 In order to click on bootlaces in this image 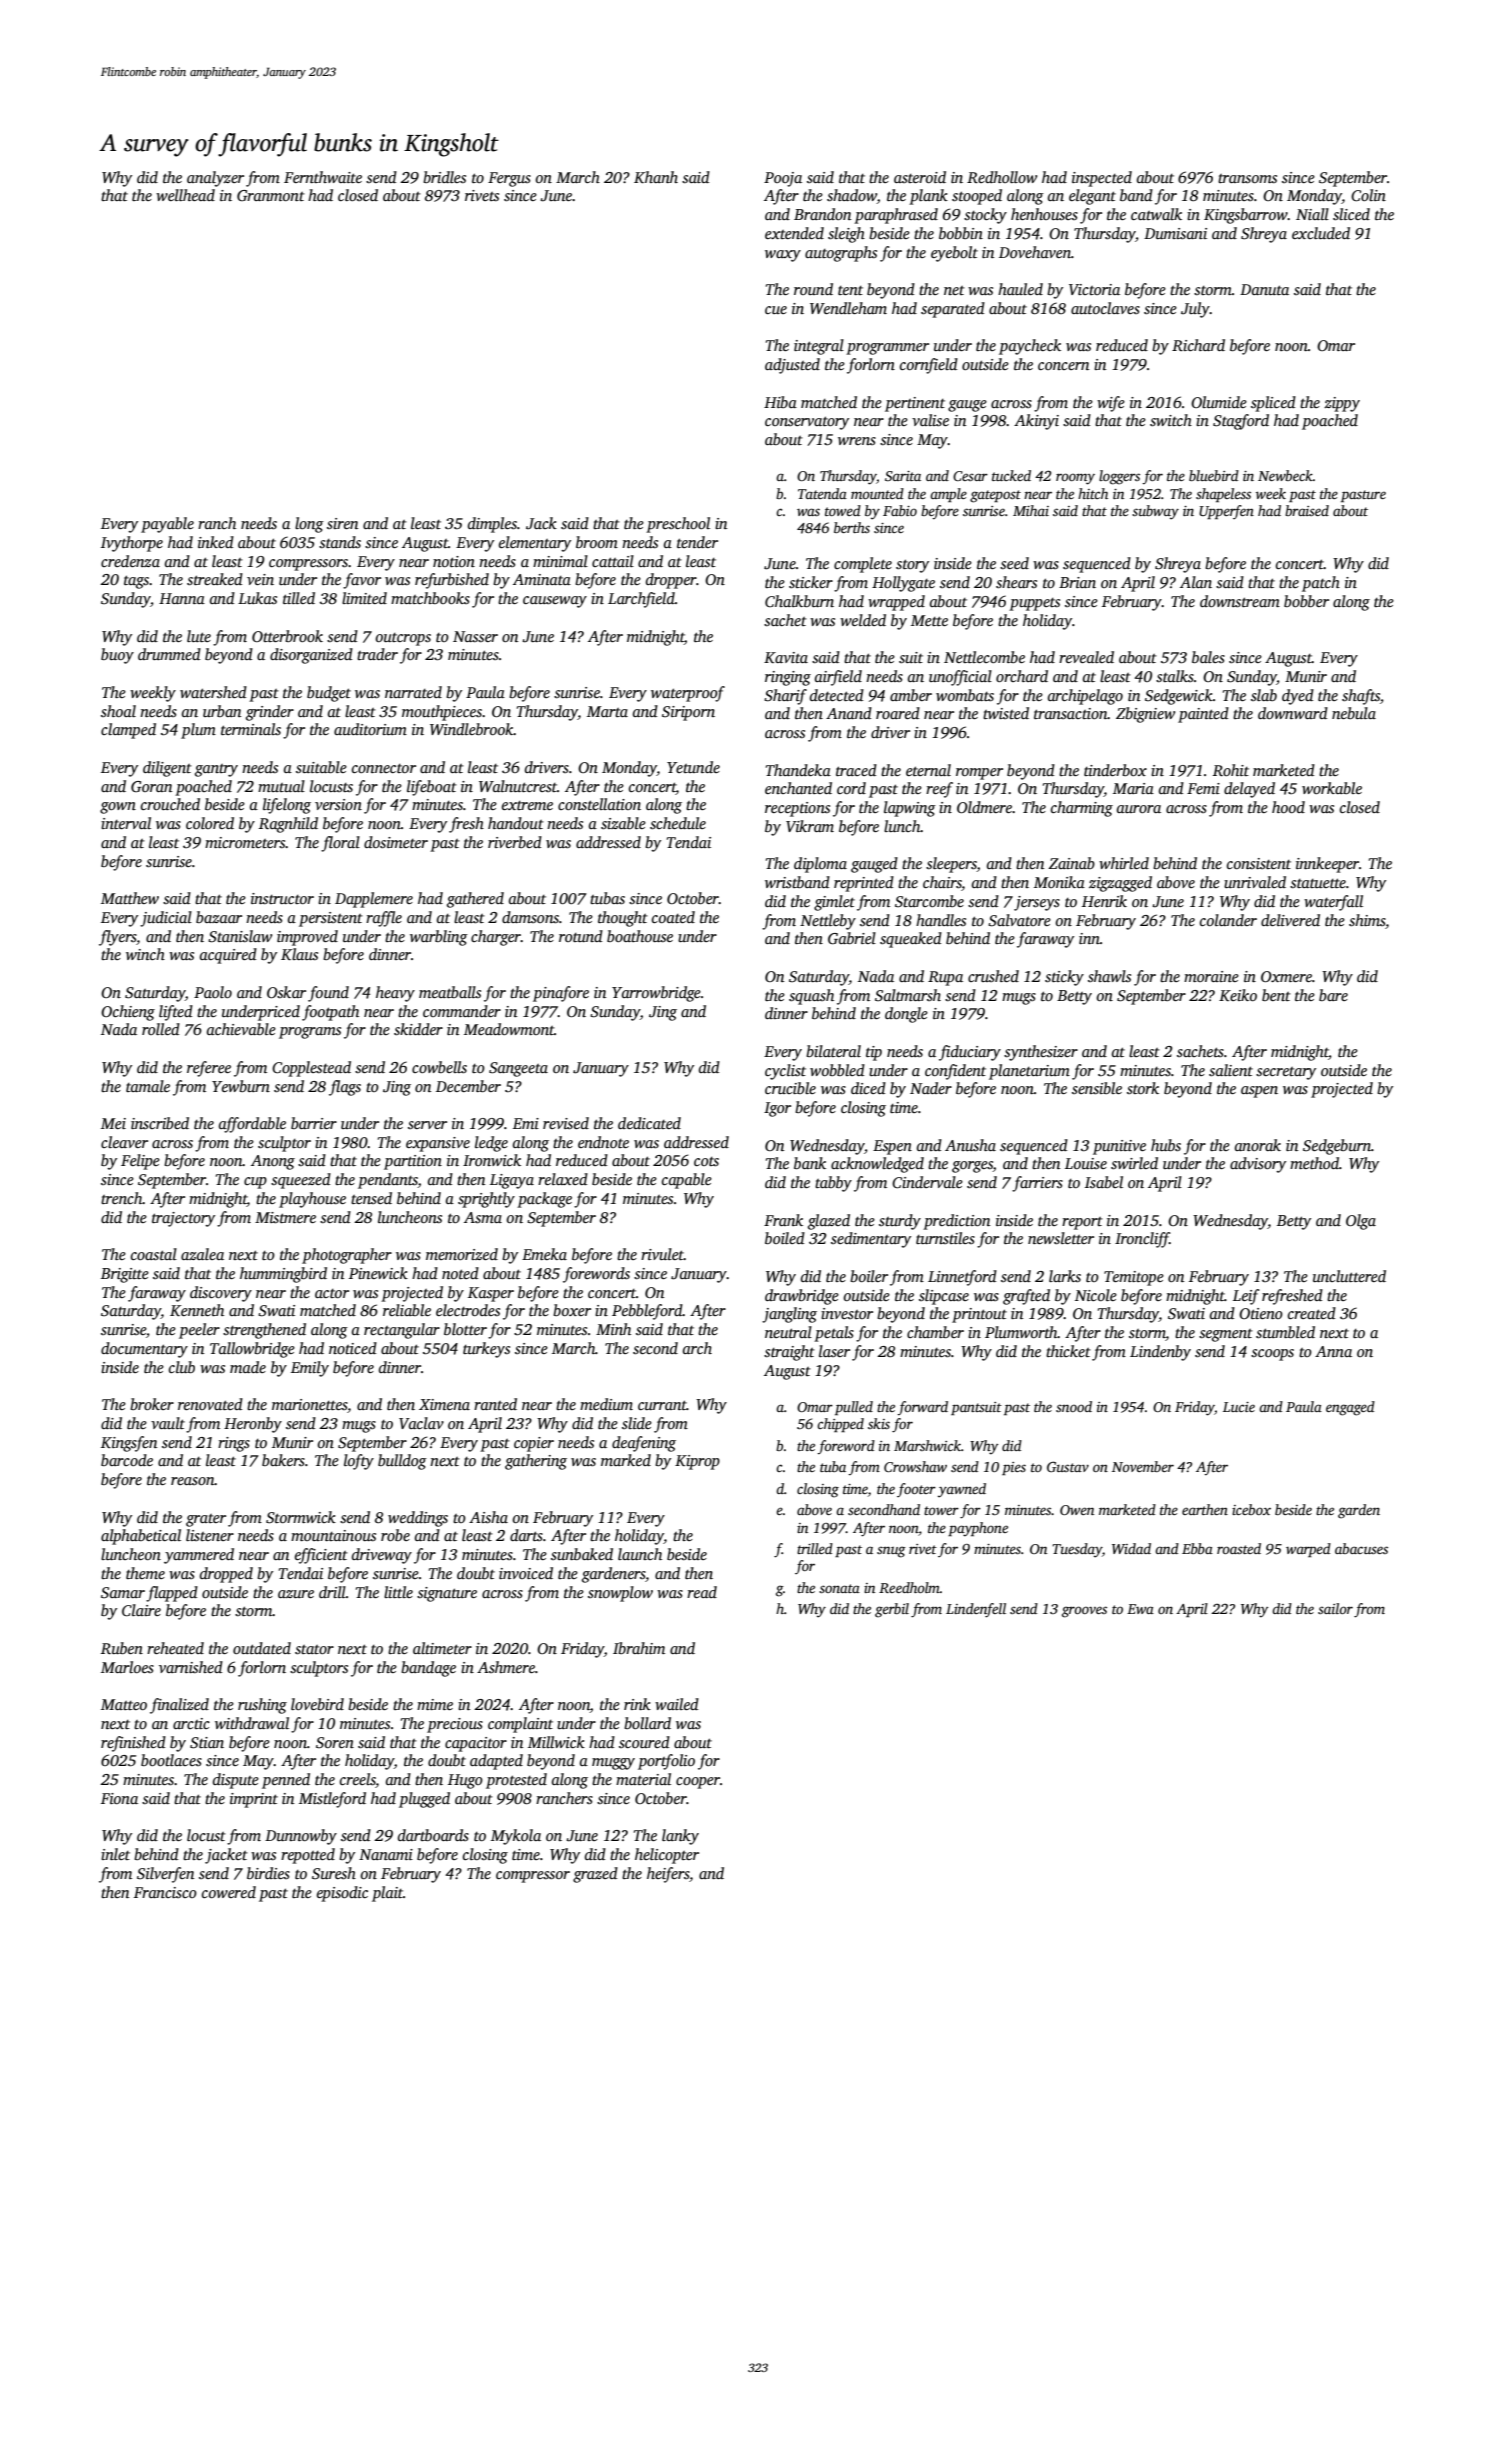, I will do `click(171, 1760)`.
